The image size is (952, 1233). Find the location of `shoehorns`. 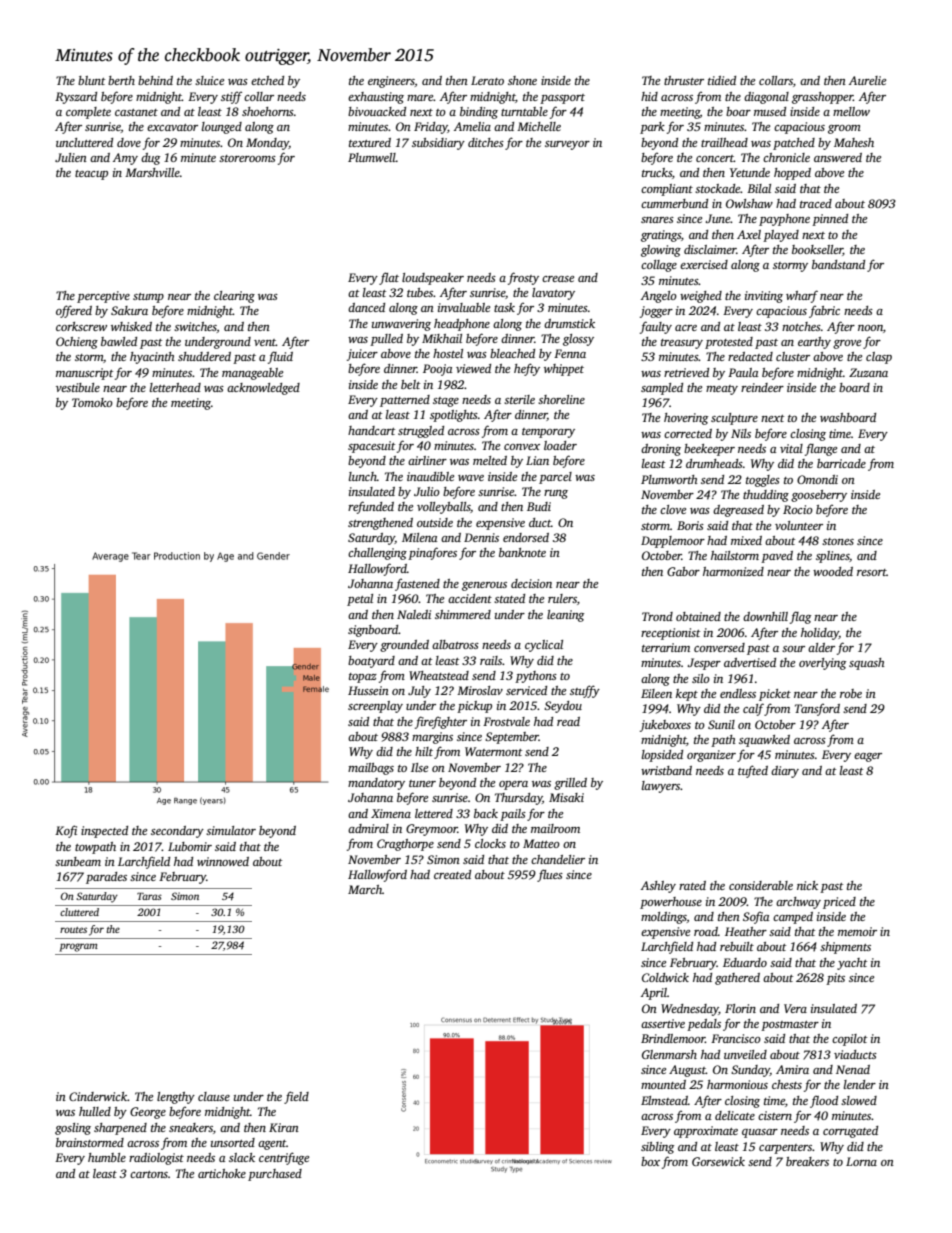

shoehorns is located at coordinates (268, 111).
